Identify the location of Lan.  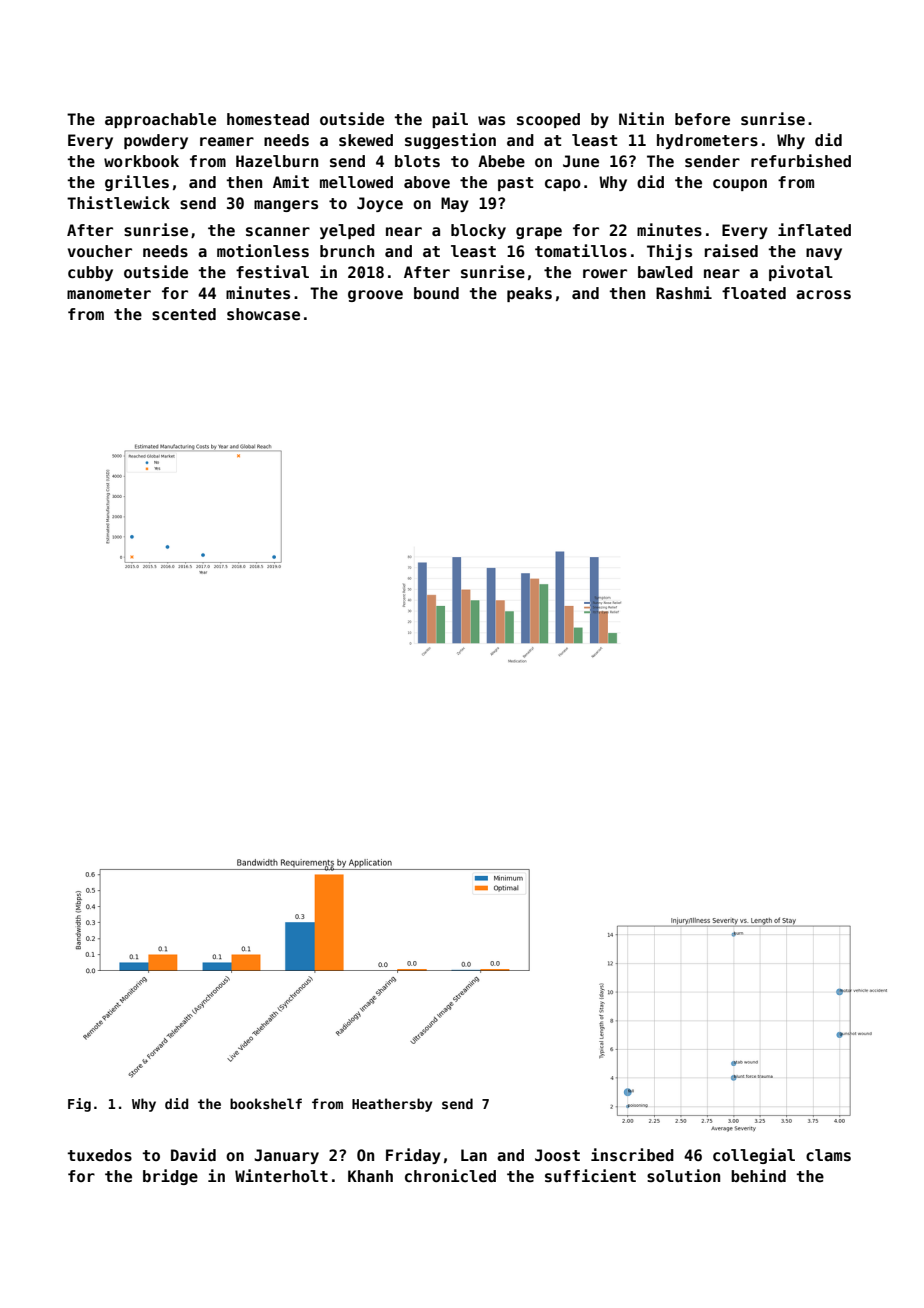
(474, 1155).
